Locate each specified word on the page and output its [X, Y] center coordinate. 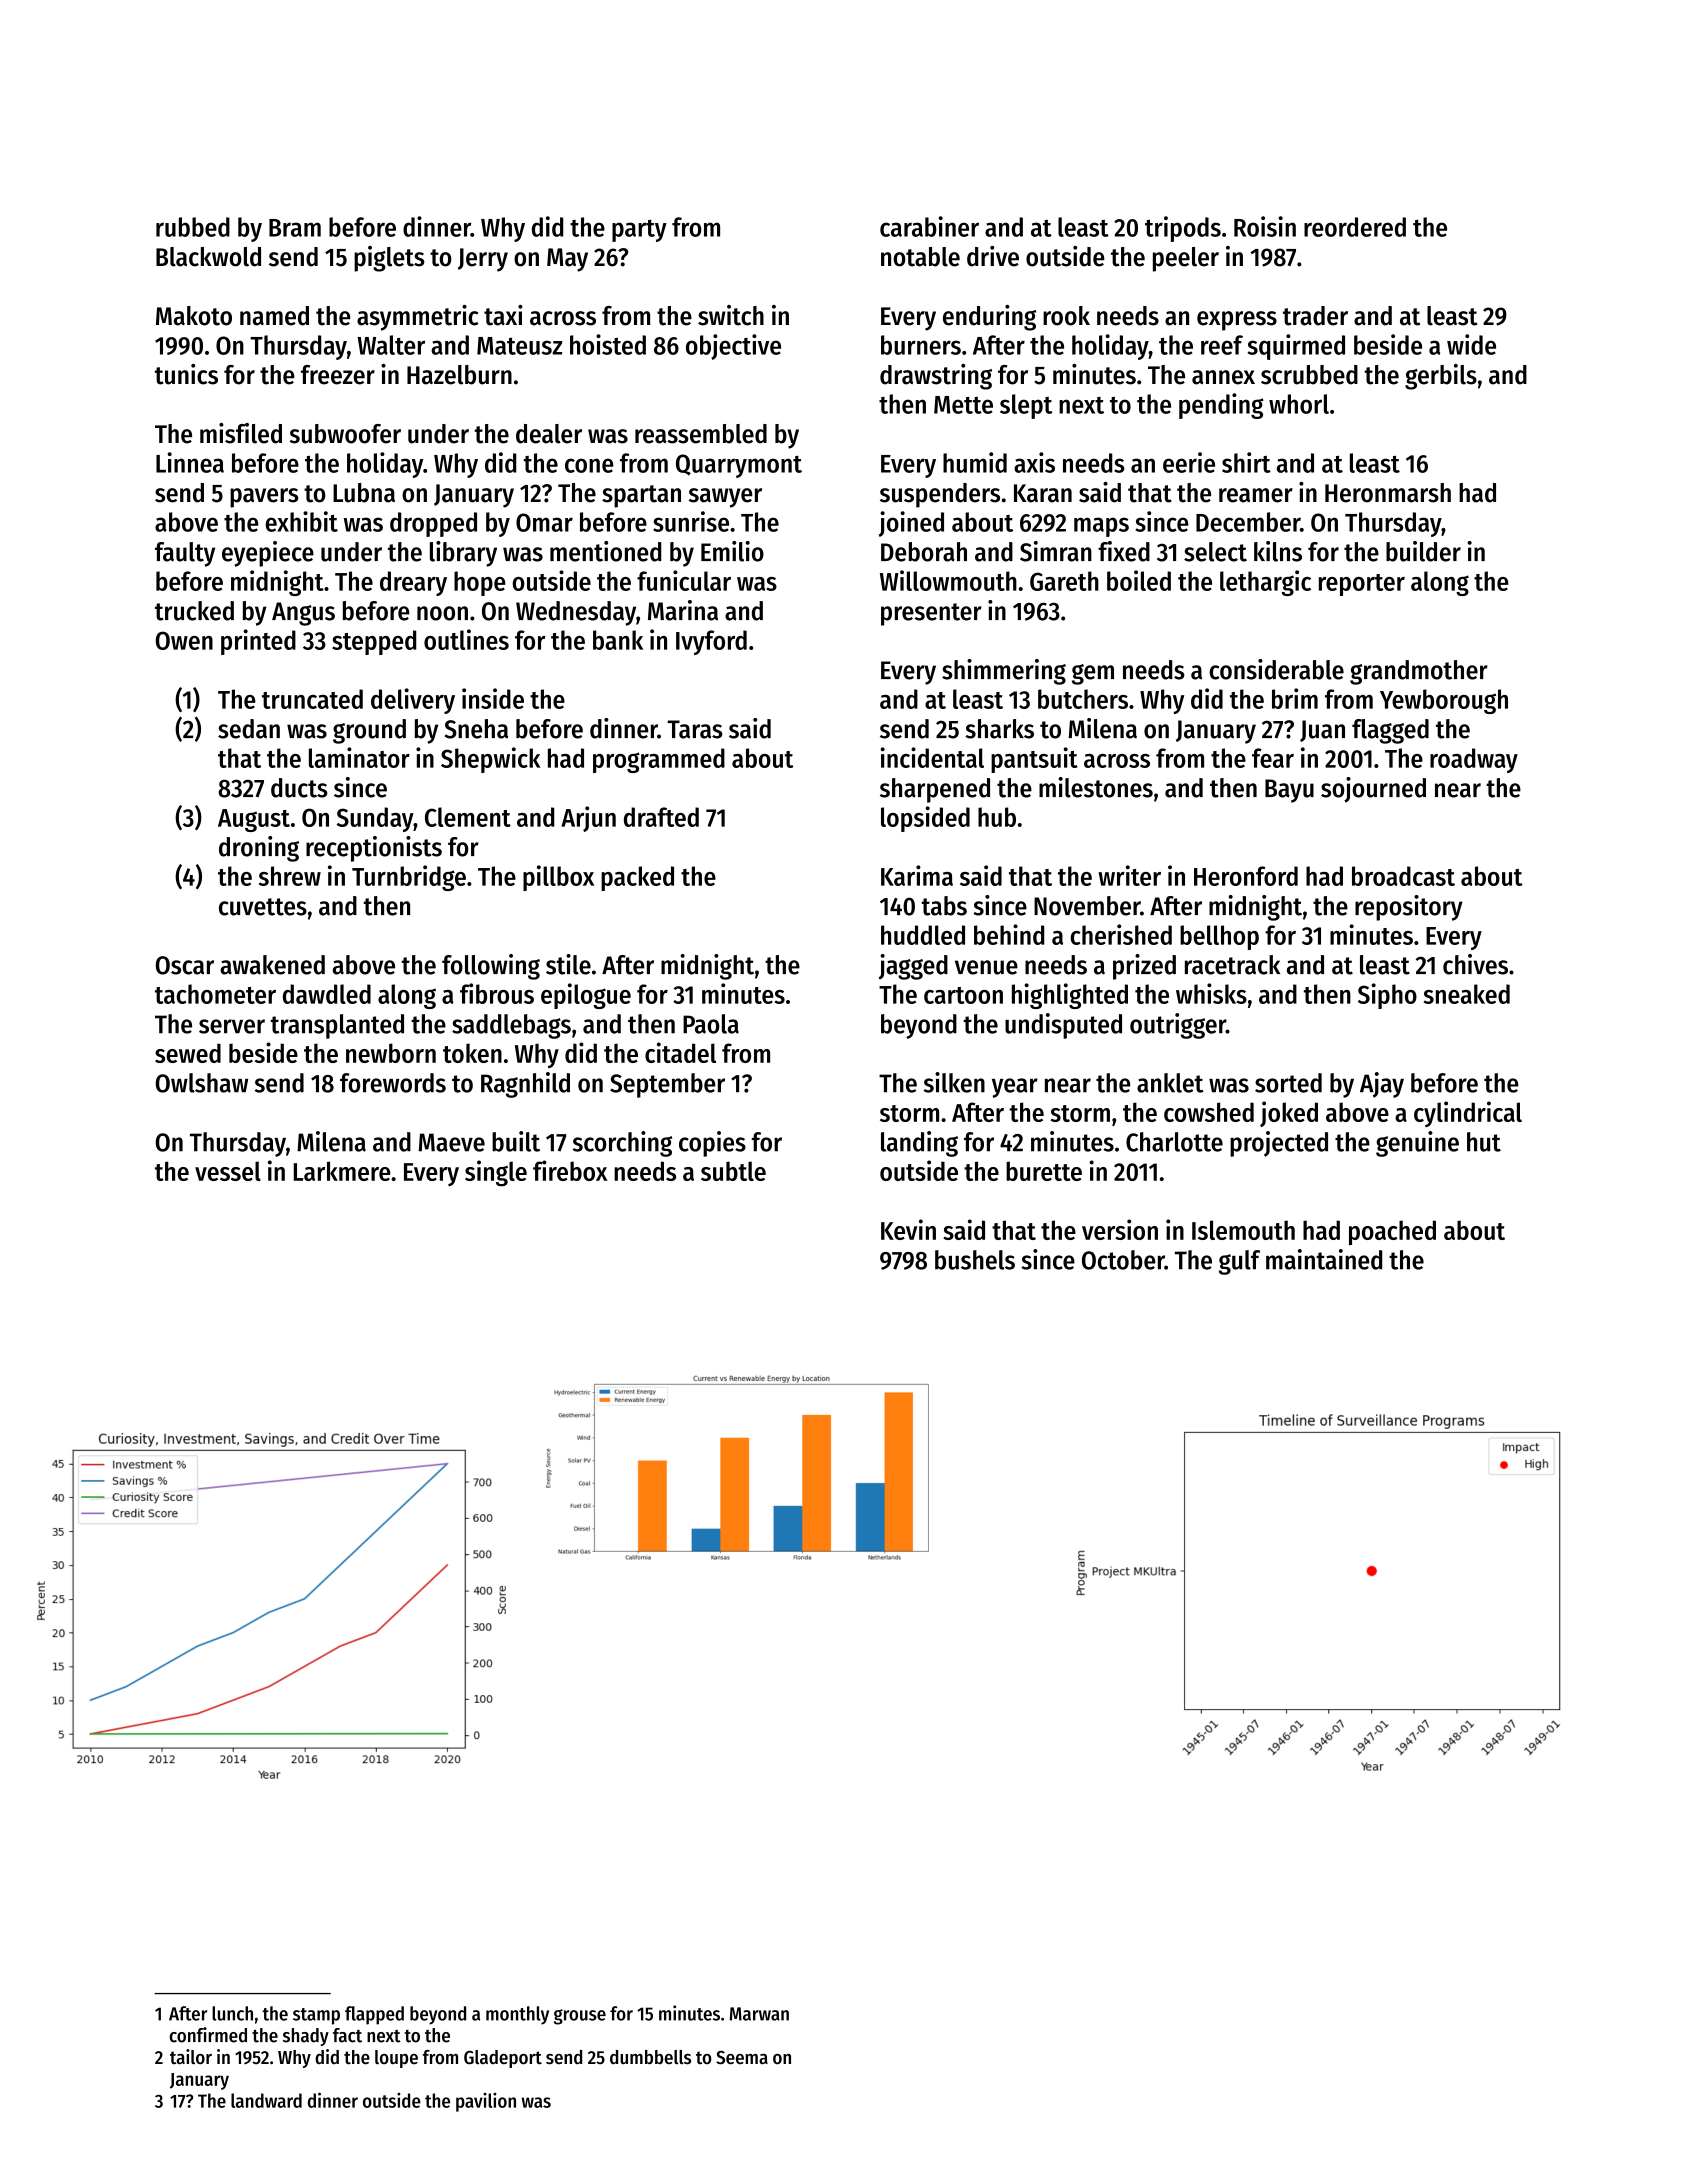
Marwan [759, 2014]
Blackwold [208, 257]
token [472, 1053]
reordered [1355, 227]
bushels [975, 1260]
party [639, 231]
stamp [316, 2016]
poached [1392, 1232]
